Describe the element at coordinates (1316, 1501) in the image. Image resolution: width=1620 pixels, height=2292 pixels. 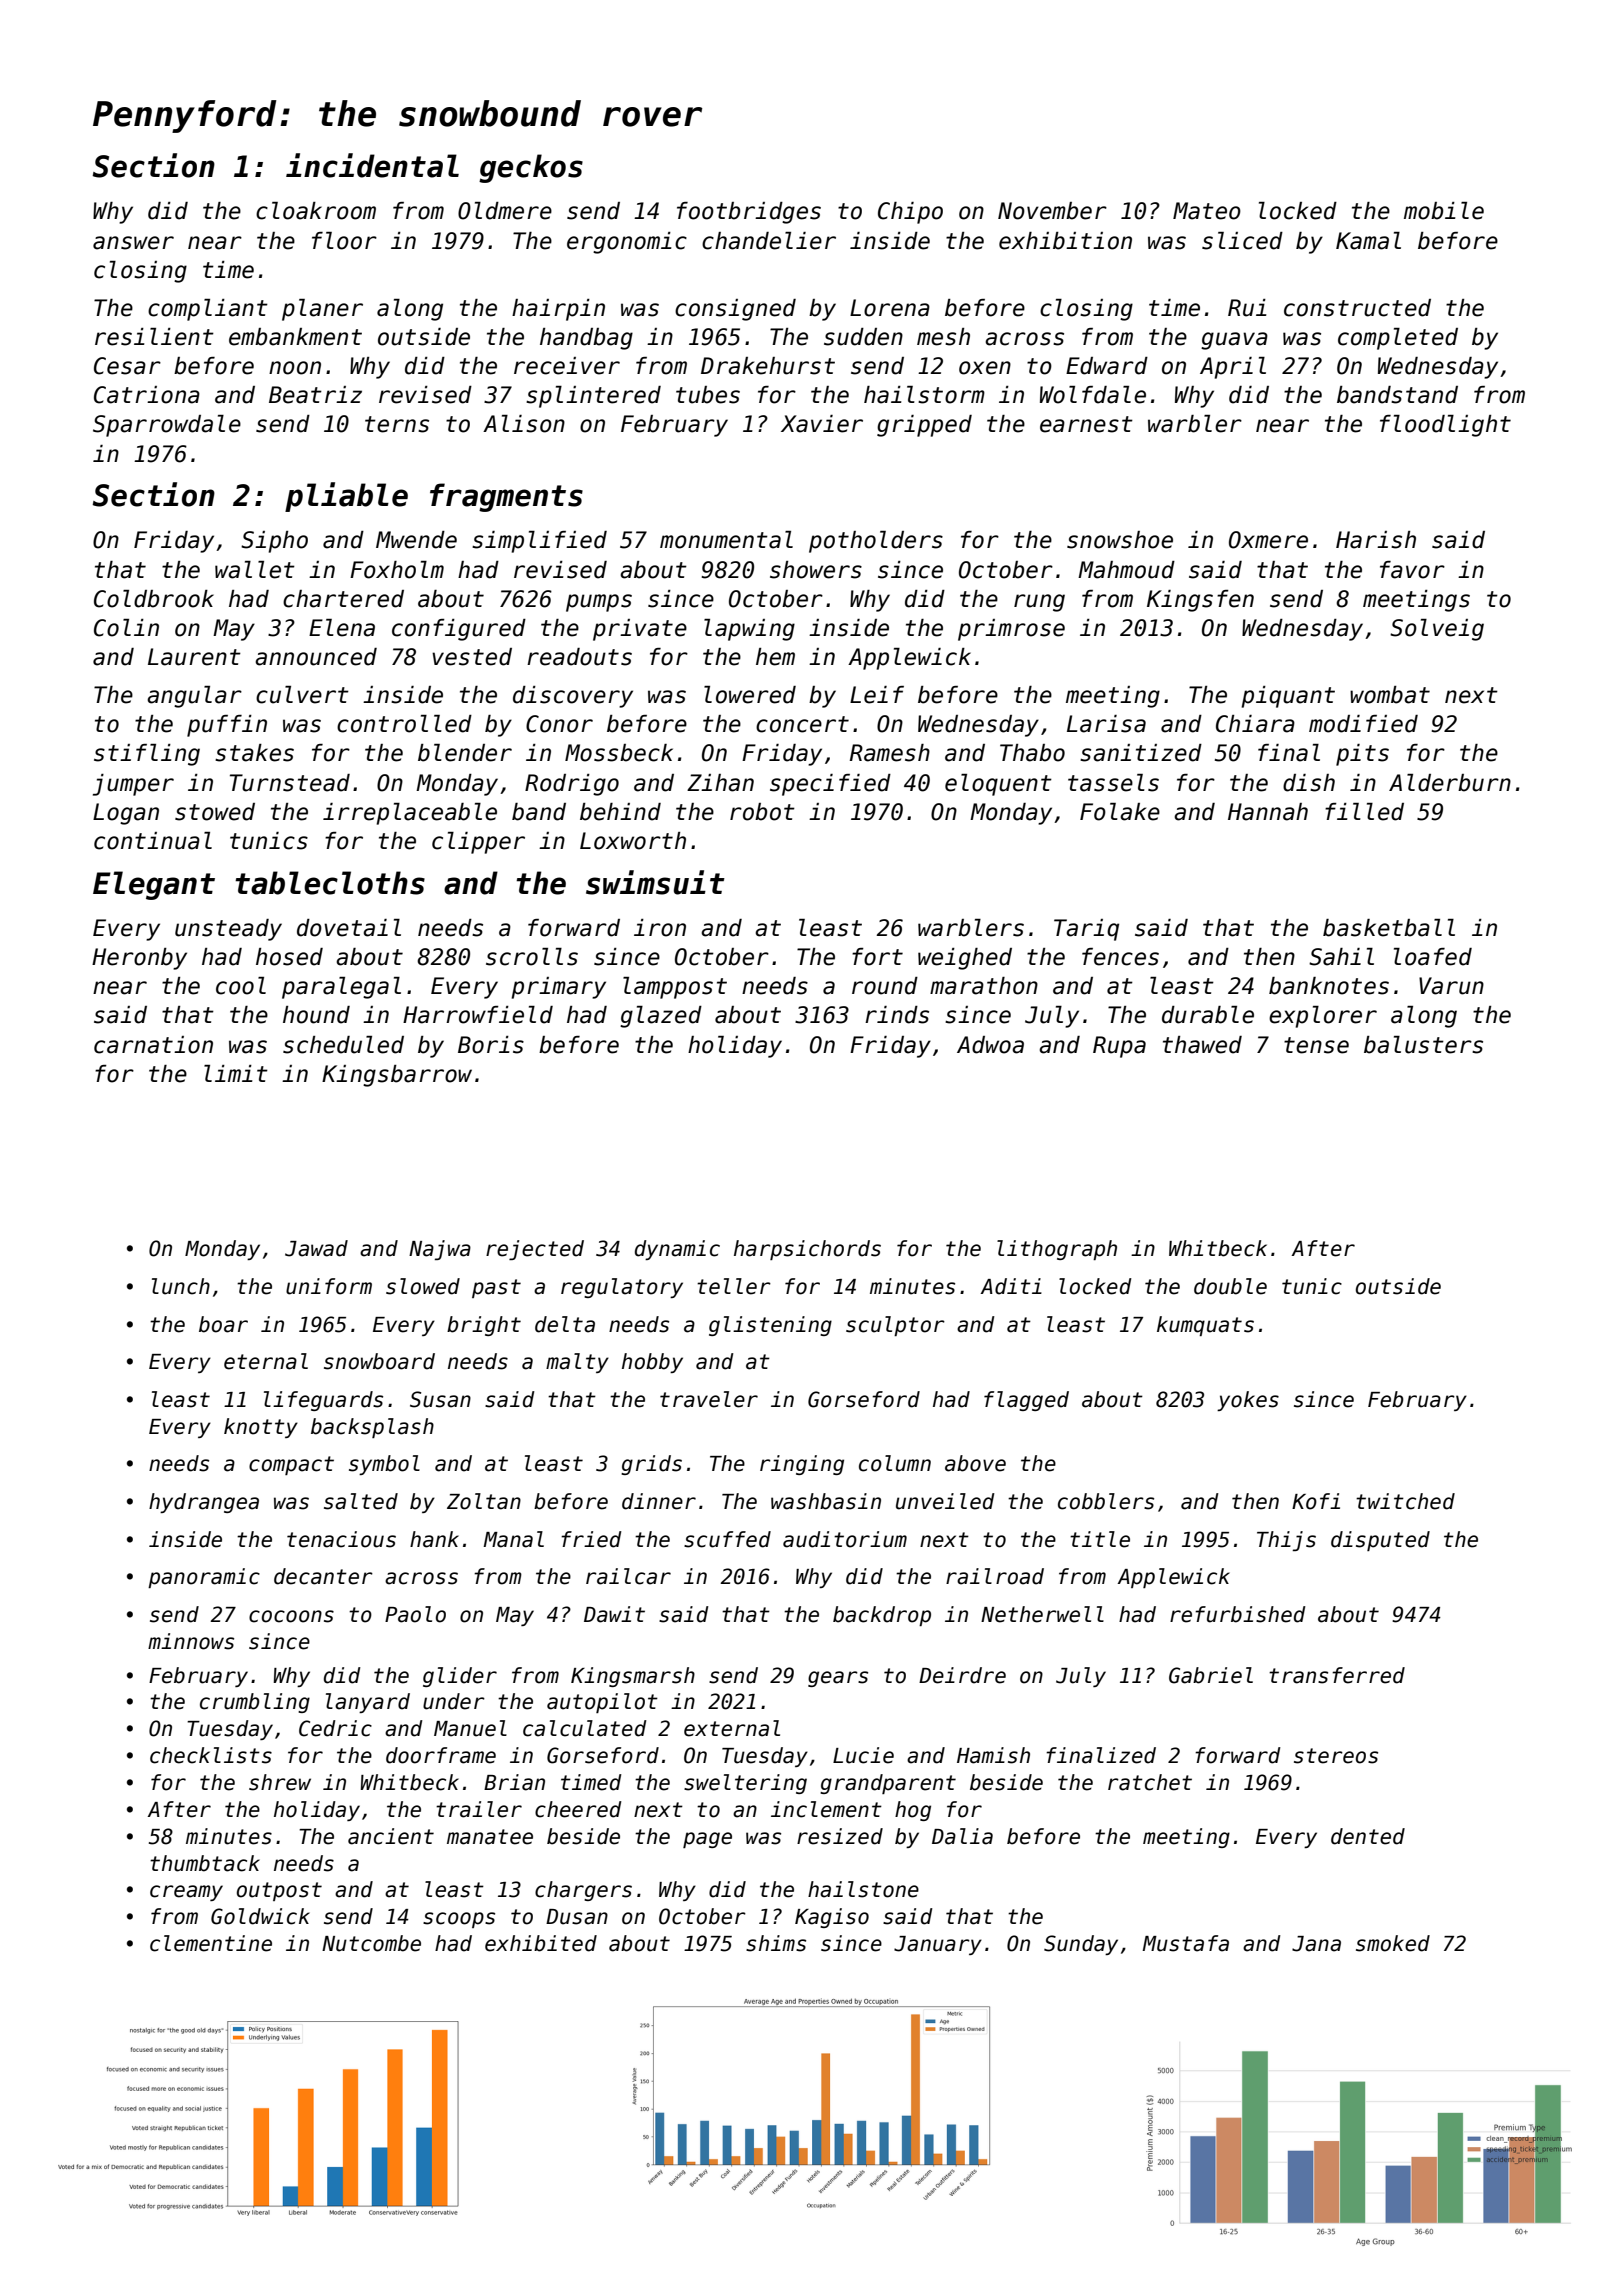
I see `Kofi` at that location.
